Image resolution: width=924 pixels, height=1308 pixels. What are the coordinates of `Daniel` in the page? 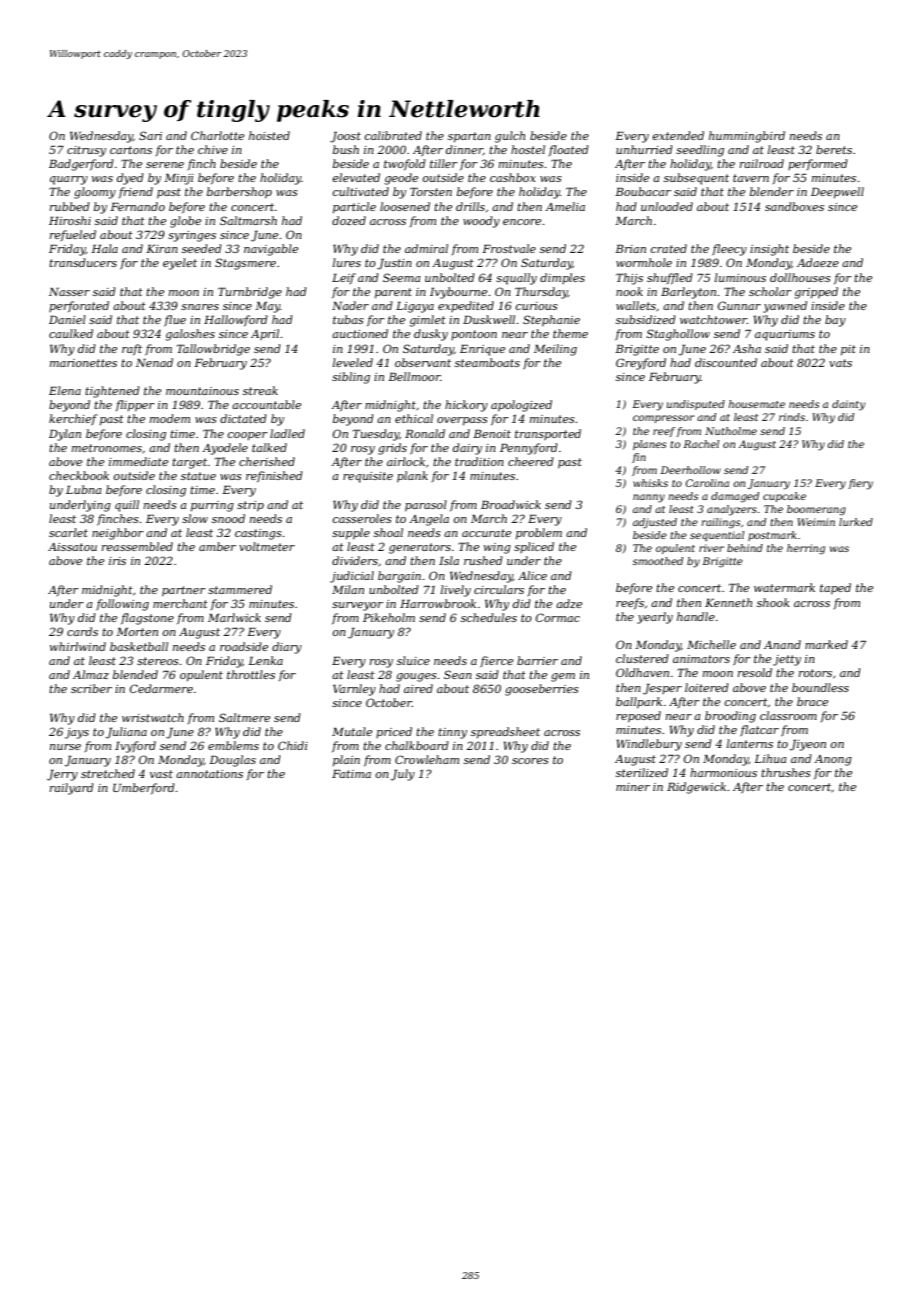 It's located at (67, 319).
